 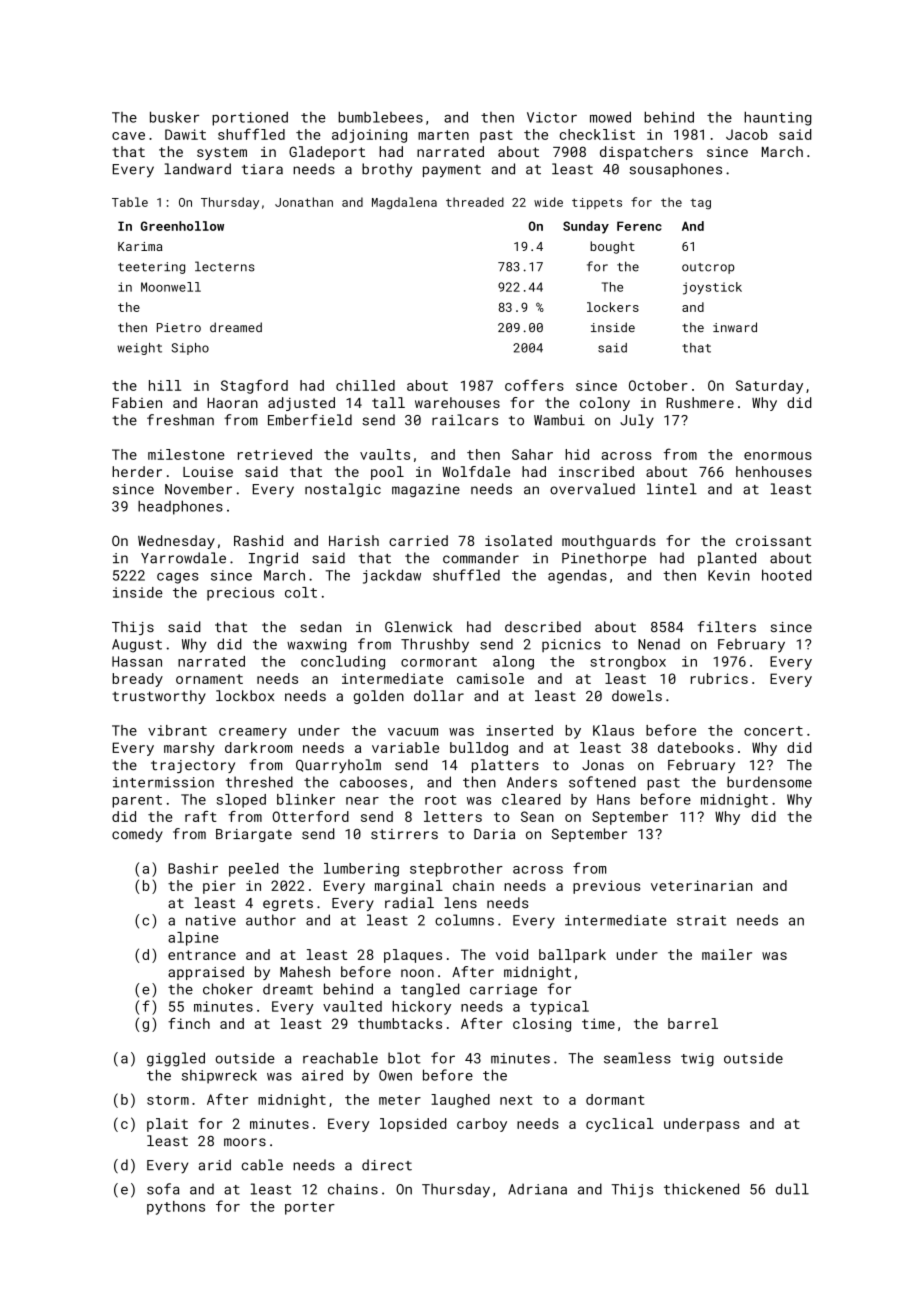 What do you see at coordinates (727, 559) in the screenshot?
I see `planted` at bounding box center [727, 559].
